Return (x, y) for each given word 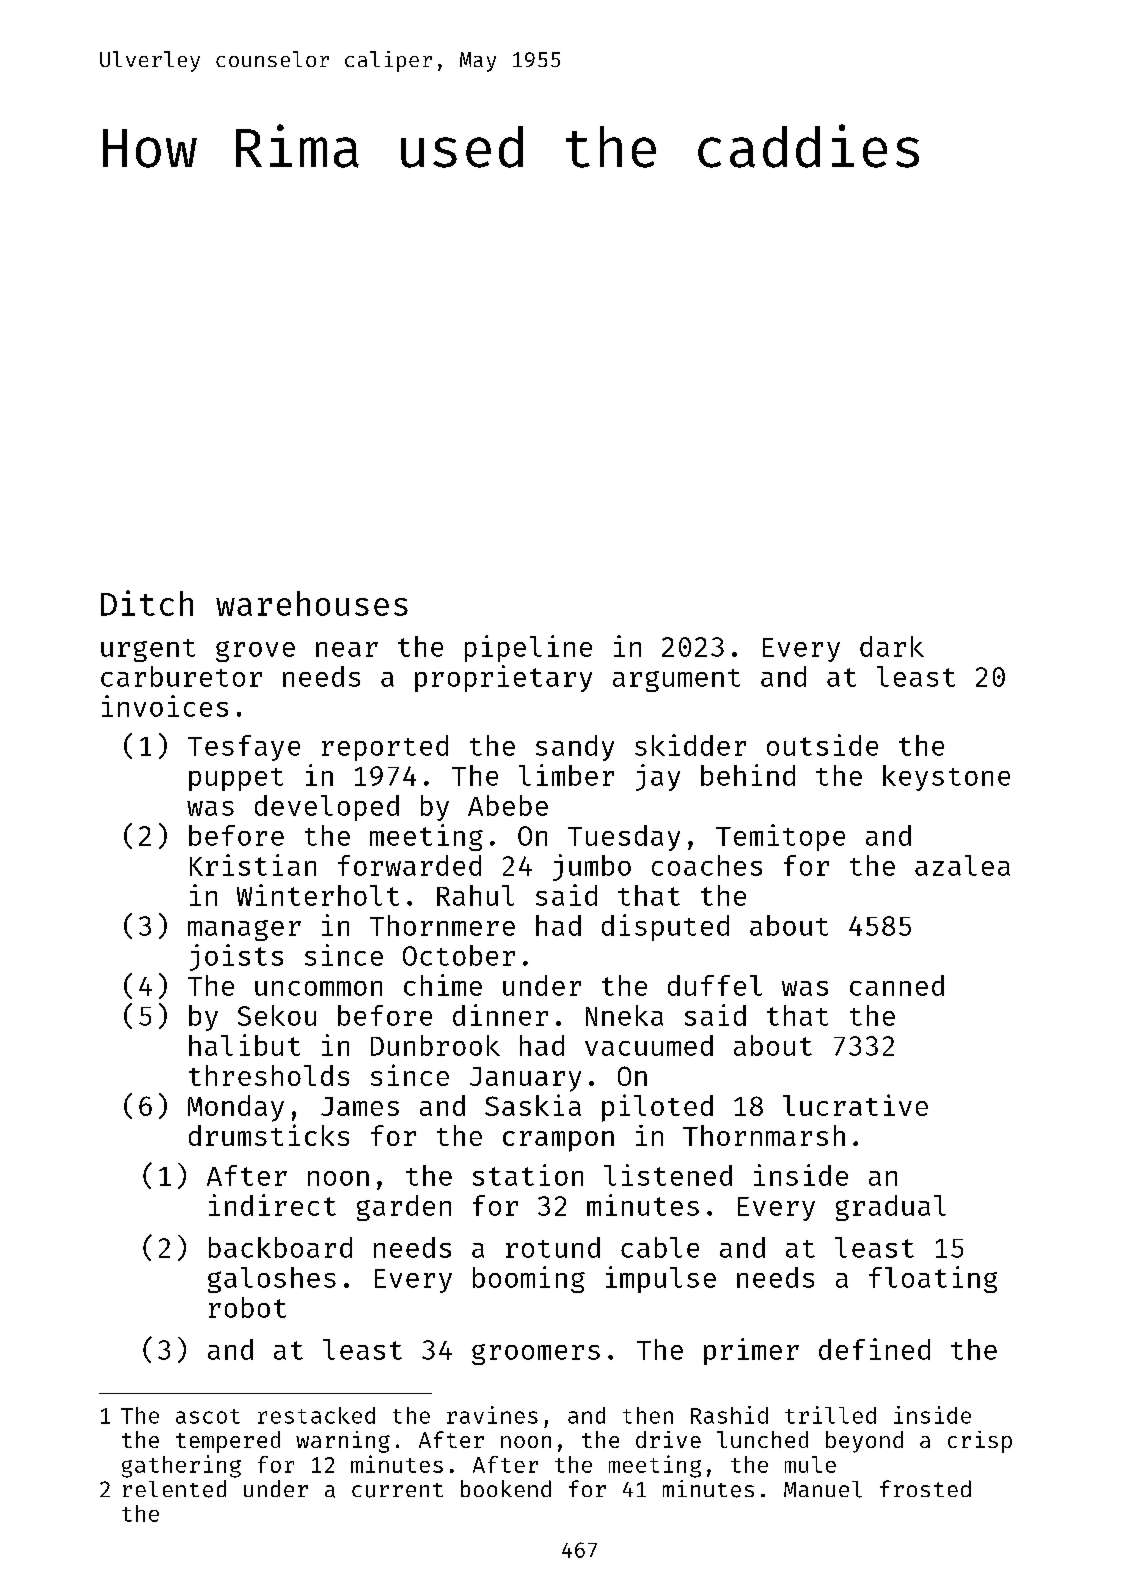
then (648, 1415)
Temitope (780, 837)
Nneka (624, 1015)
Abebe (508, 805)
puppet (236, 779)
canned (897, 985)
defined (874, 1349)
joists (236, 957)
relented (174, 1489)
